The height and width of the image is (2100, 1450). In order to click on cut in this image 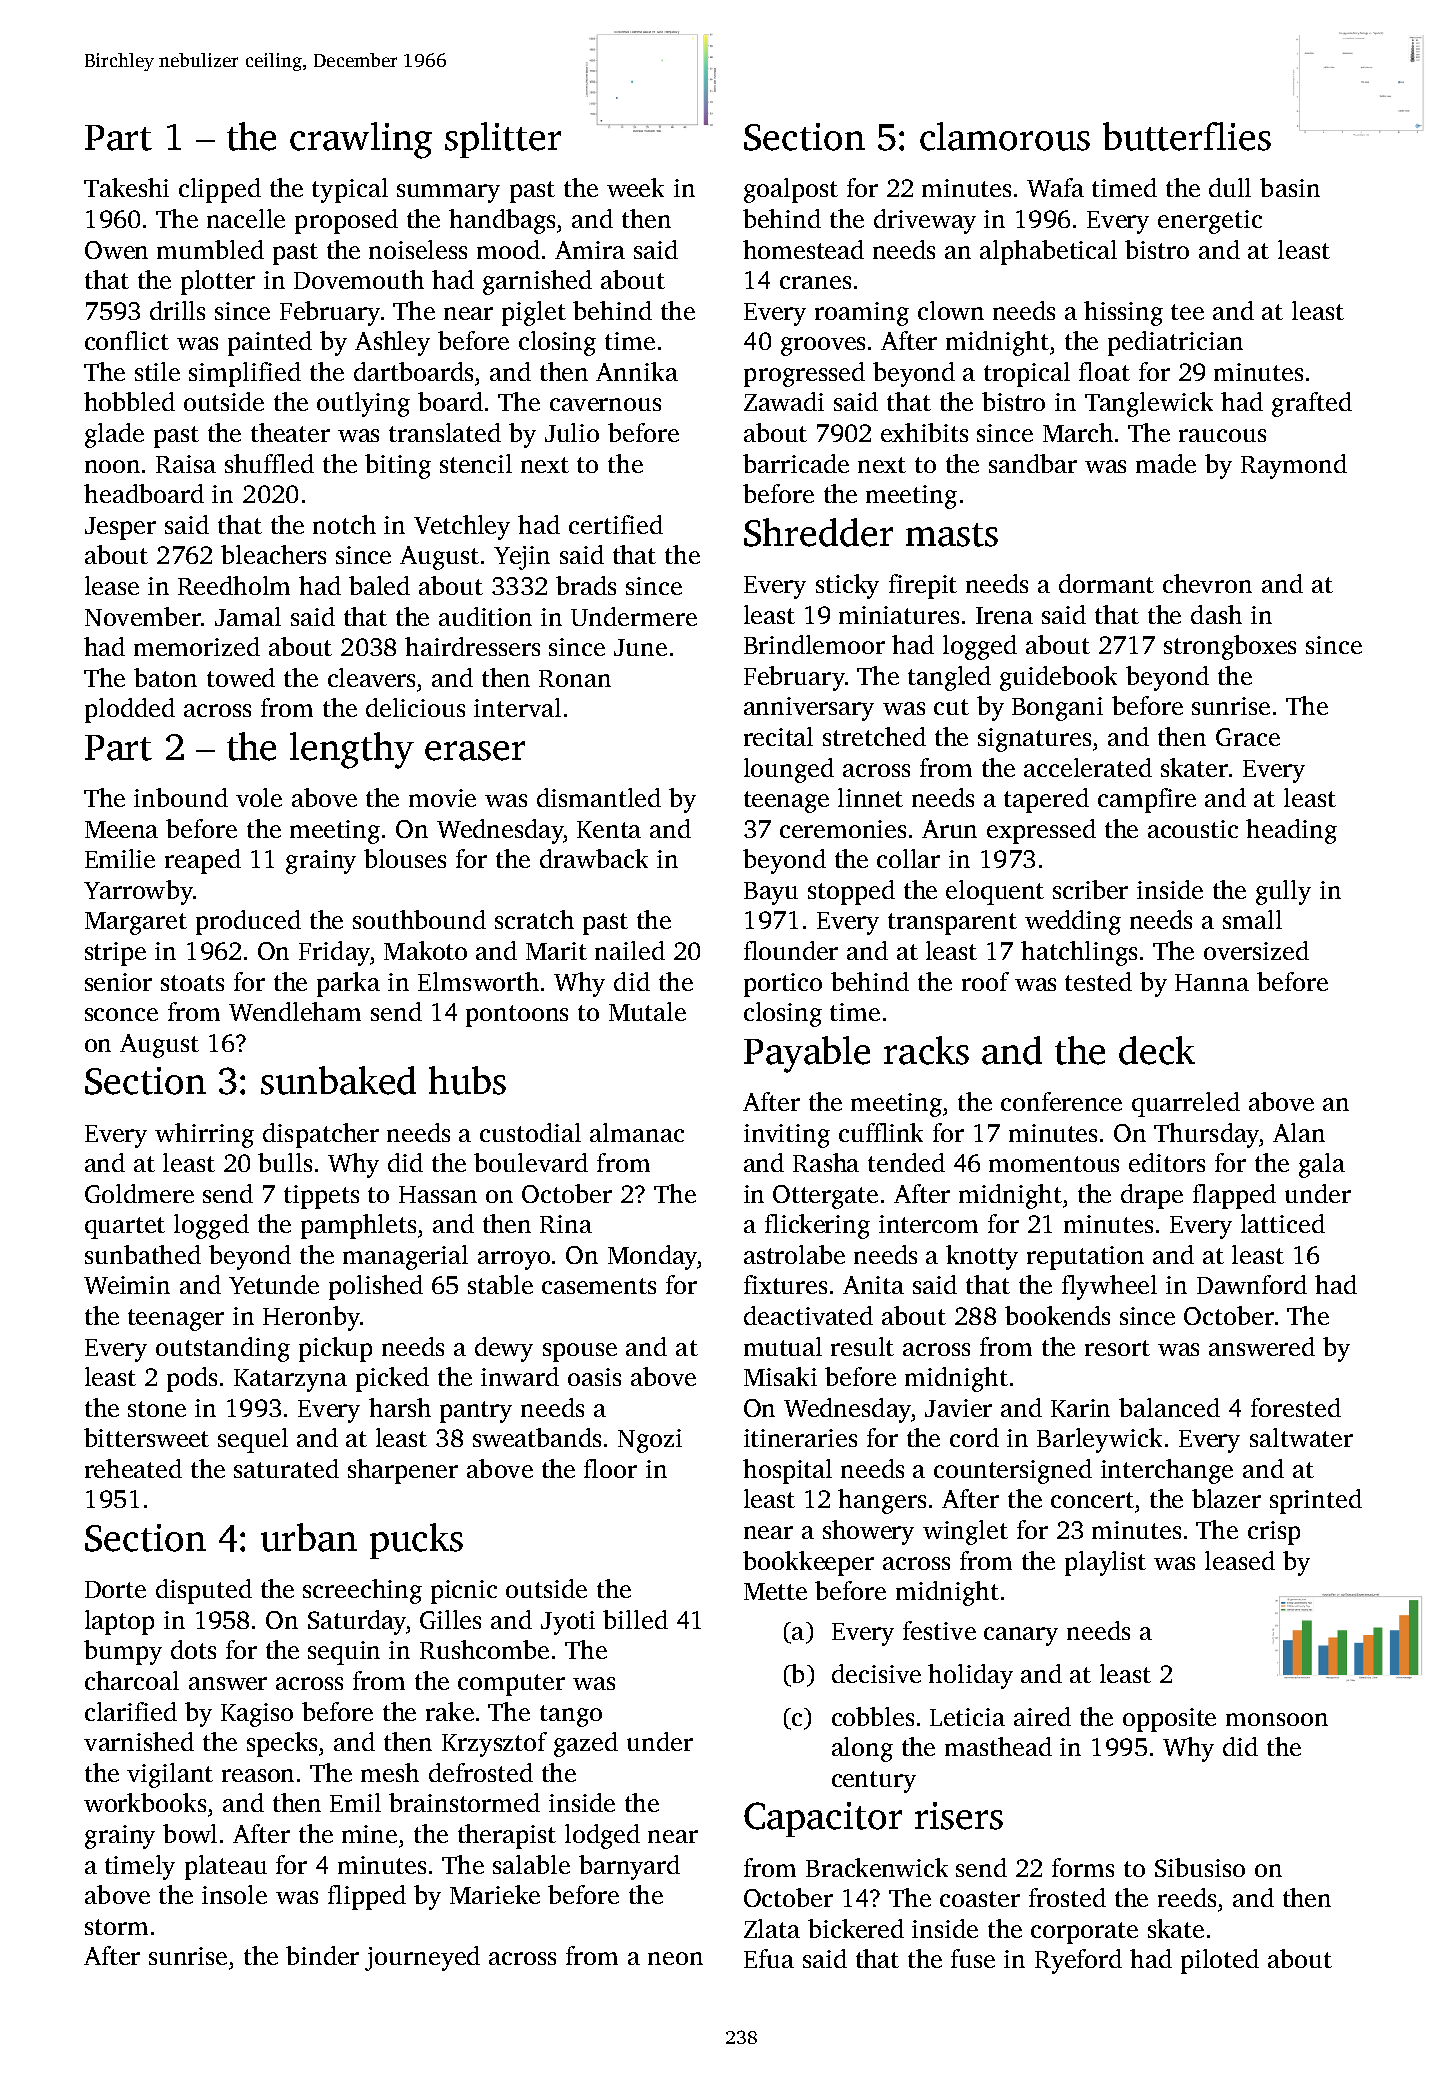, I will do `click(951, 707)`.
